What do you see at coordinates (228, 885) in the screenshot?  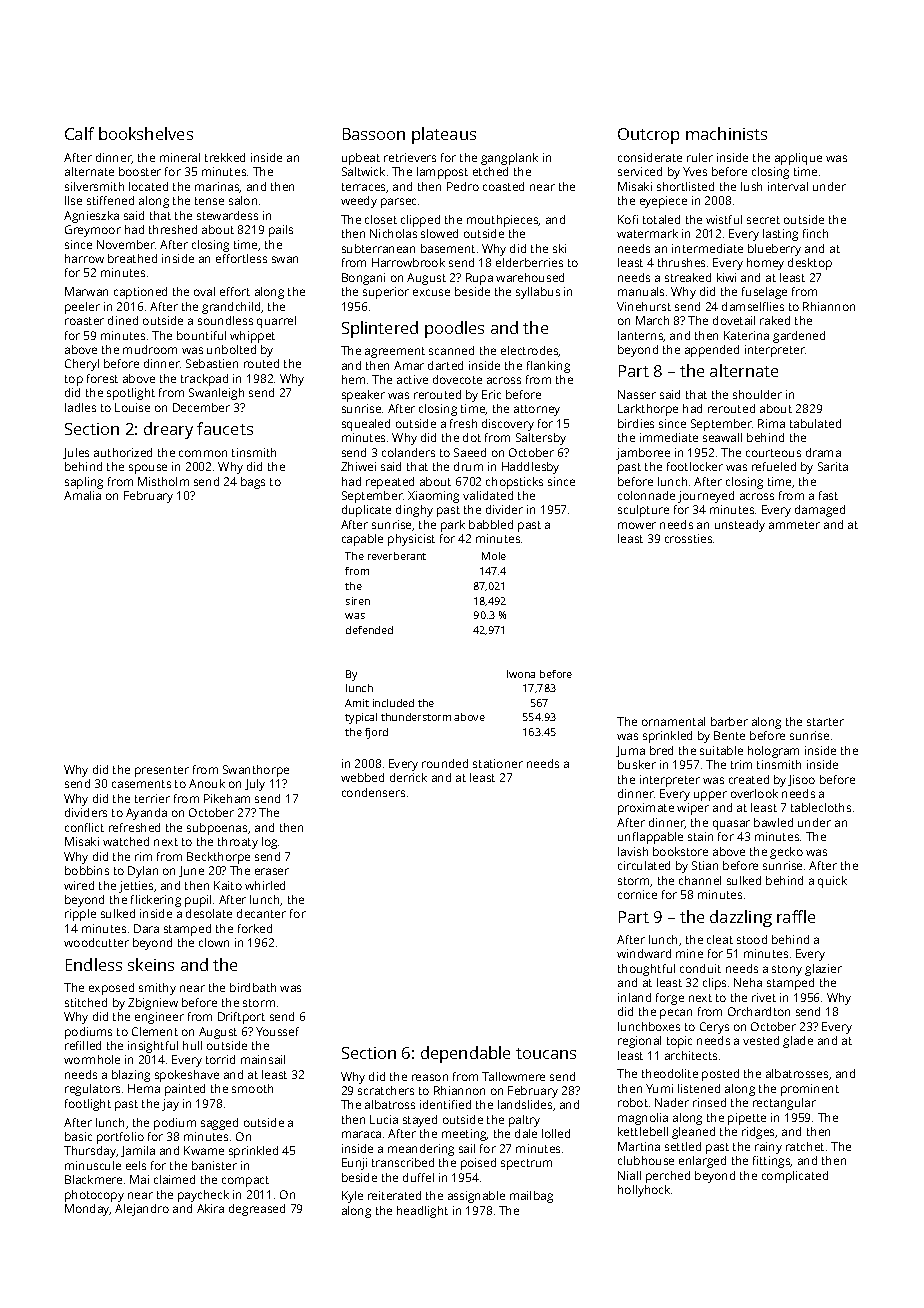 I see `Kaito` at bounding box center [228, 885].
